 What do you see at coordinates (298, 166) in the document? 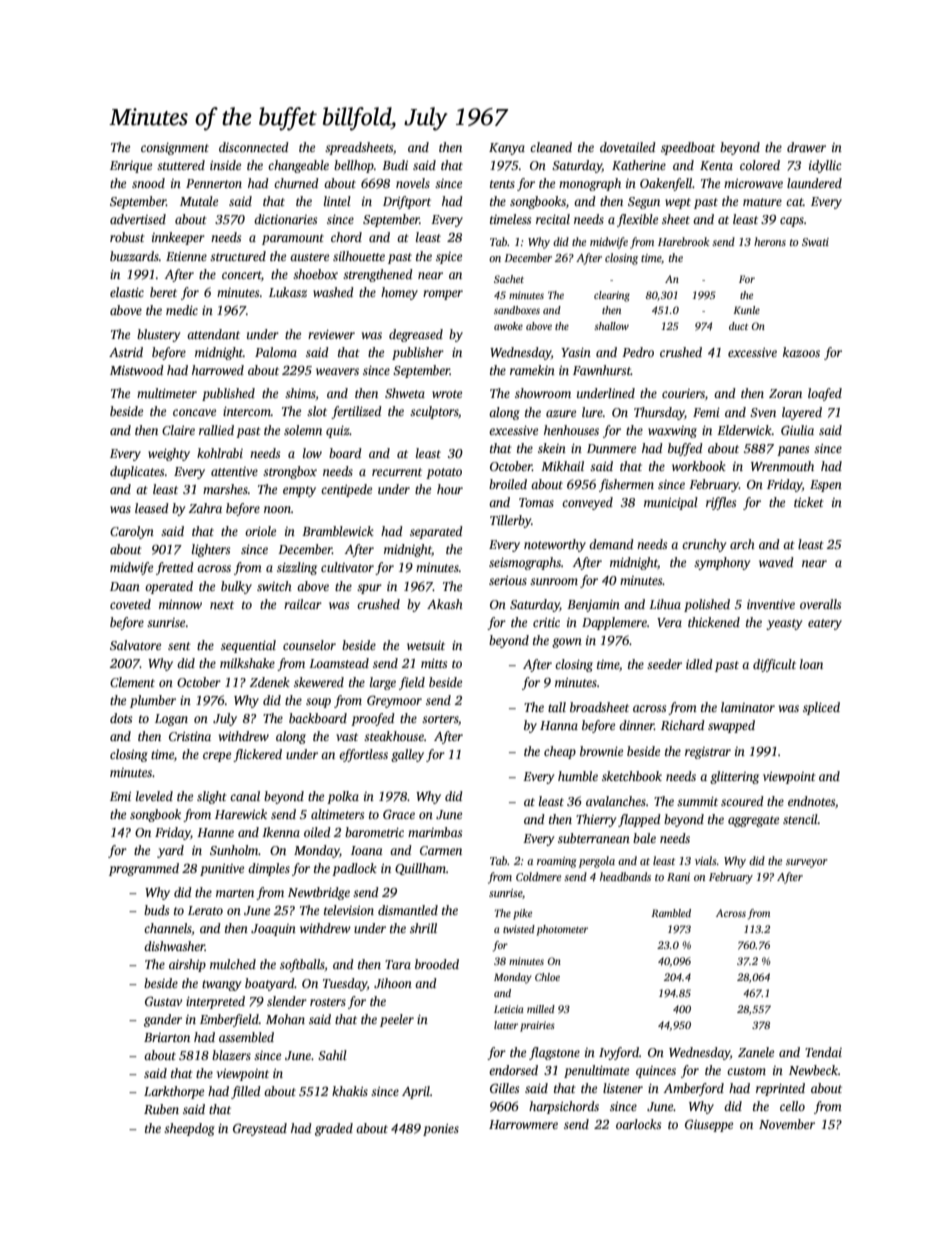
I see `changeable` at bounding box center [298, 166].
